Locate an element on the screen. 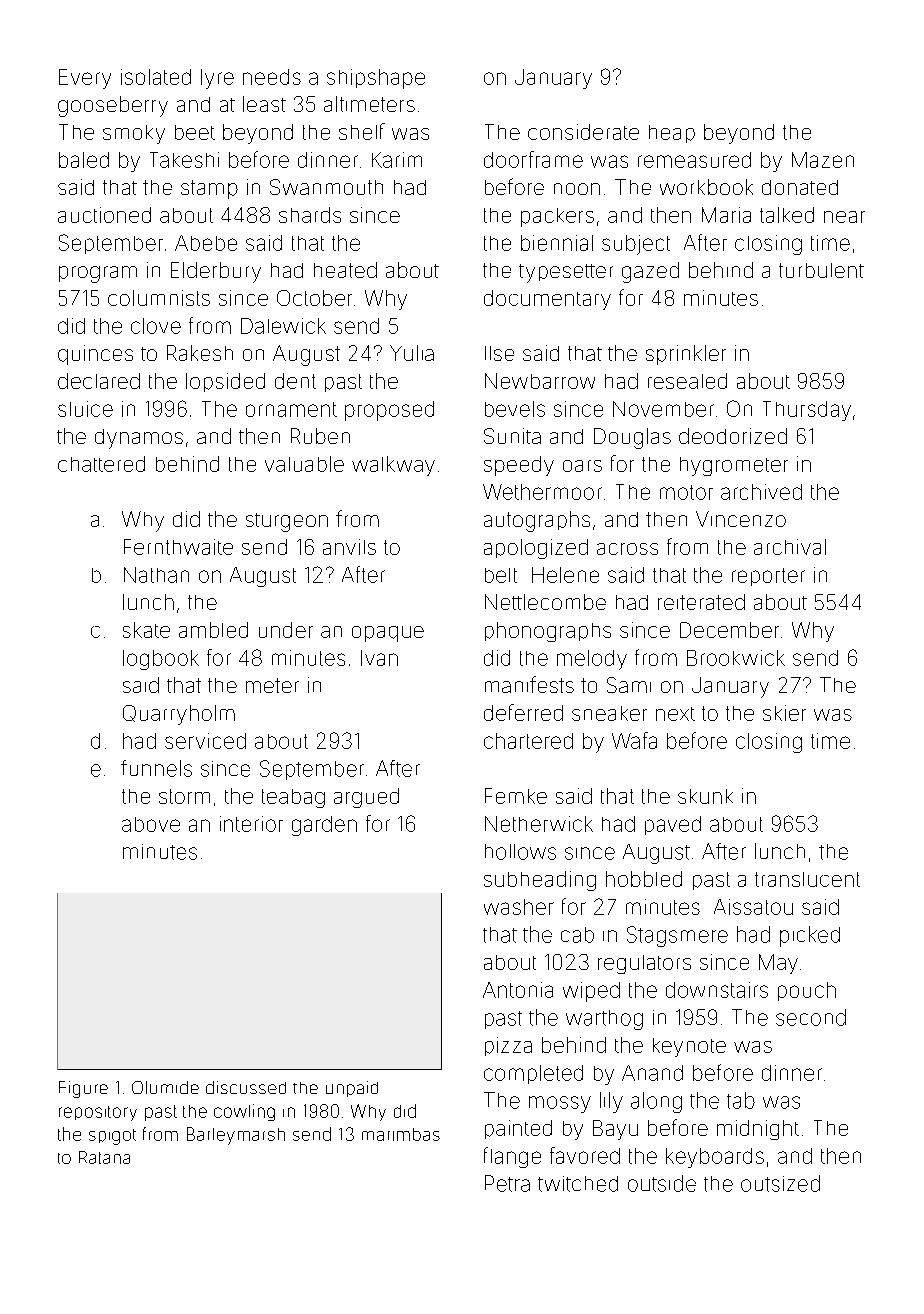 Image resolution: width=924 pixels, height=1314 pixels. completed is located at coordinates (533, 1074).
